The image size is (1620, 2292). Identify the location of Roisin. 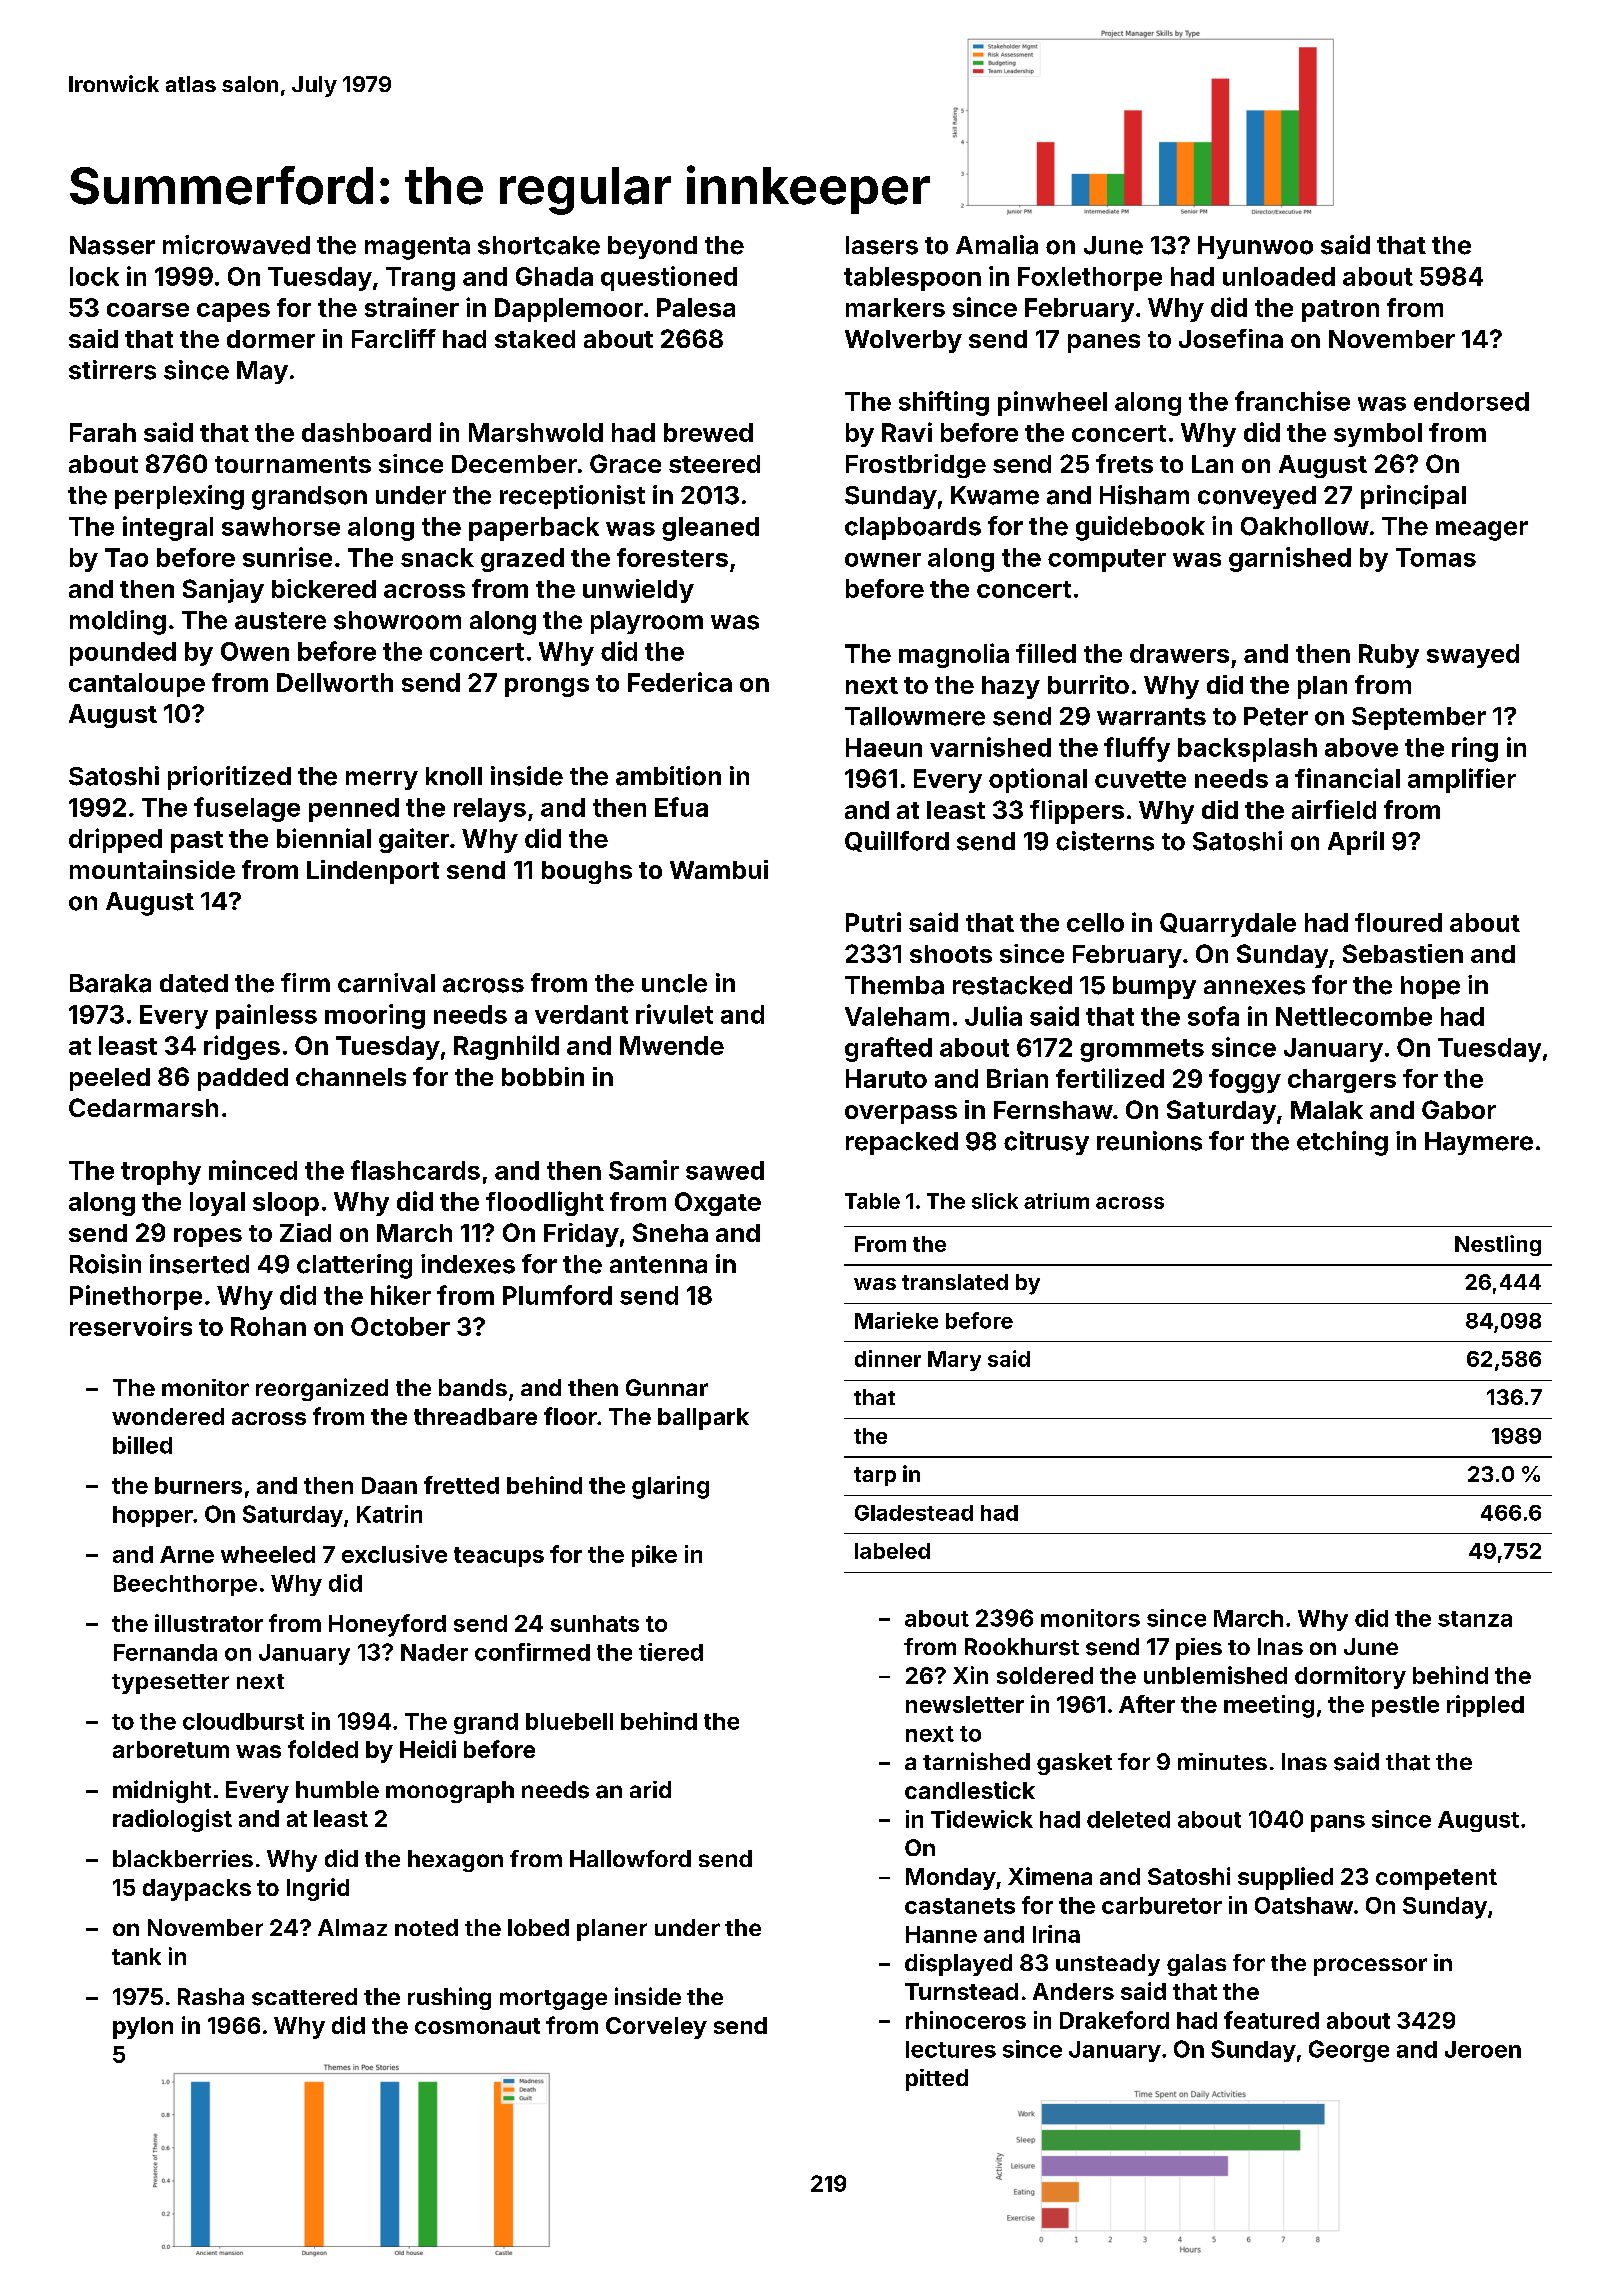
(105, 1264).
